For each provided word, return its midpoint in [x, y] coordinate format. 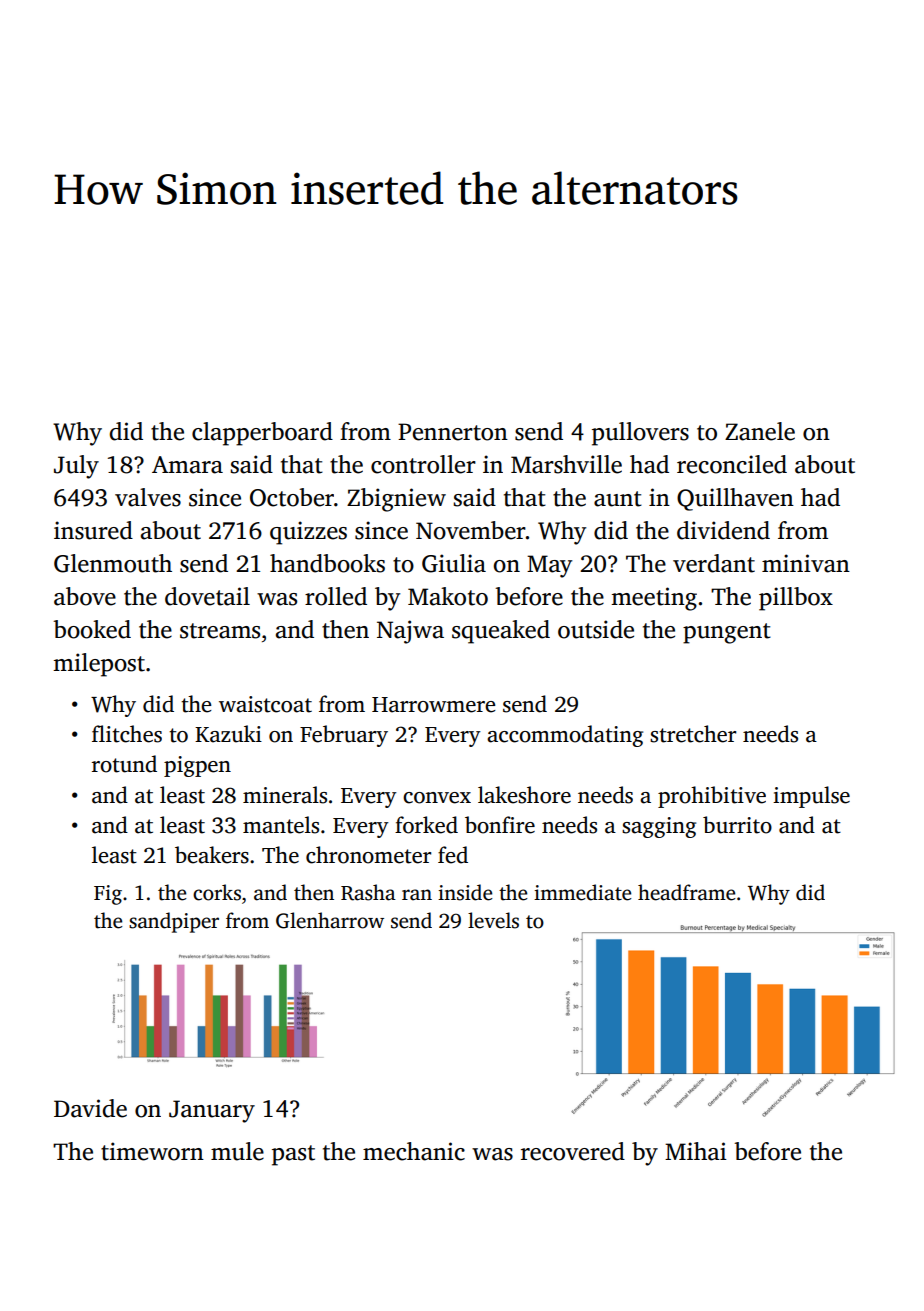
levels [493, 920]
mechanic [414, 1151]
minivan [806, 563]
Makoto [448, 596]
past [293, 1155]
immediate [583, 892]
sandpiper [174, 922]
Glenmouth [113, 563]
